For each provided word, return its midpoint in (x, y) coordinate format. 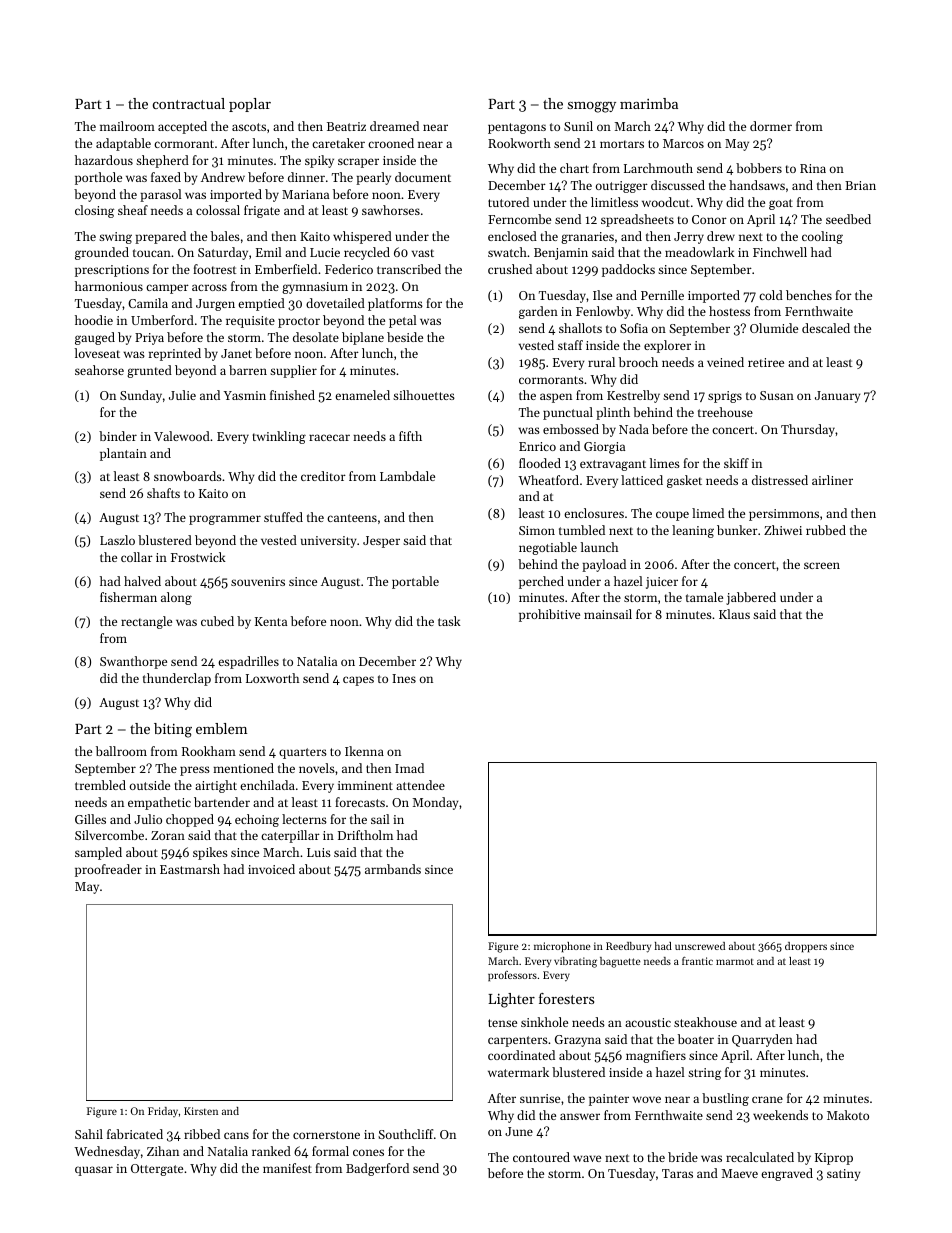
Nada (634, 429)
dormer (771, 126)
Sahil (89, 1134)
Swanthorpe (133, 662)
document (423, 177)
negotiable (548, 548)
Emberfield (286, 269)
